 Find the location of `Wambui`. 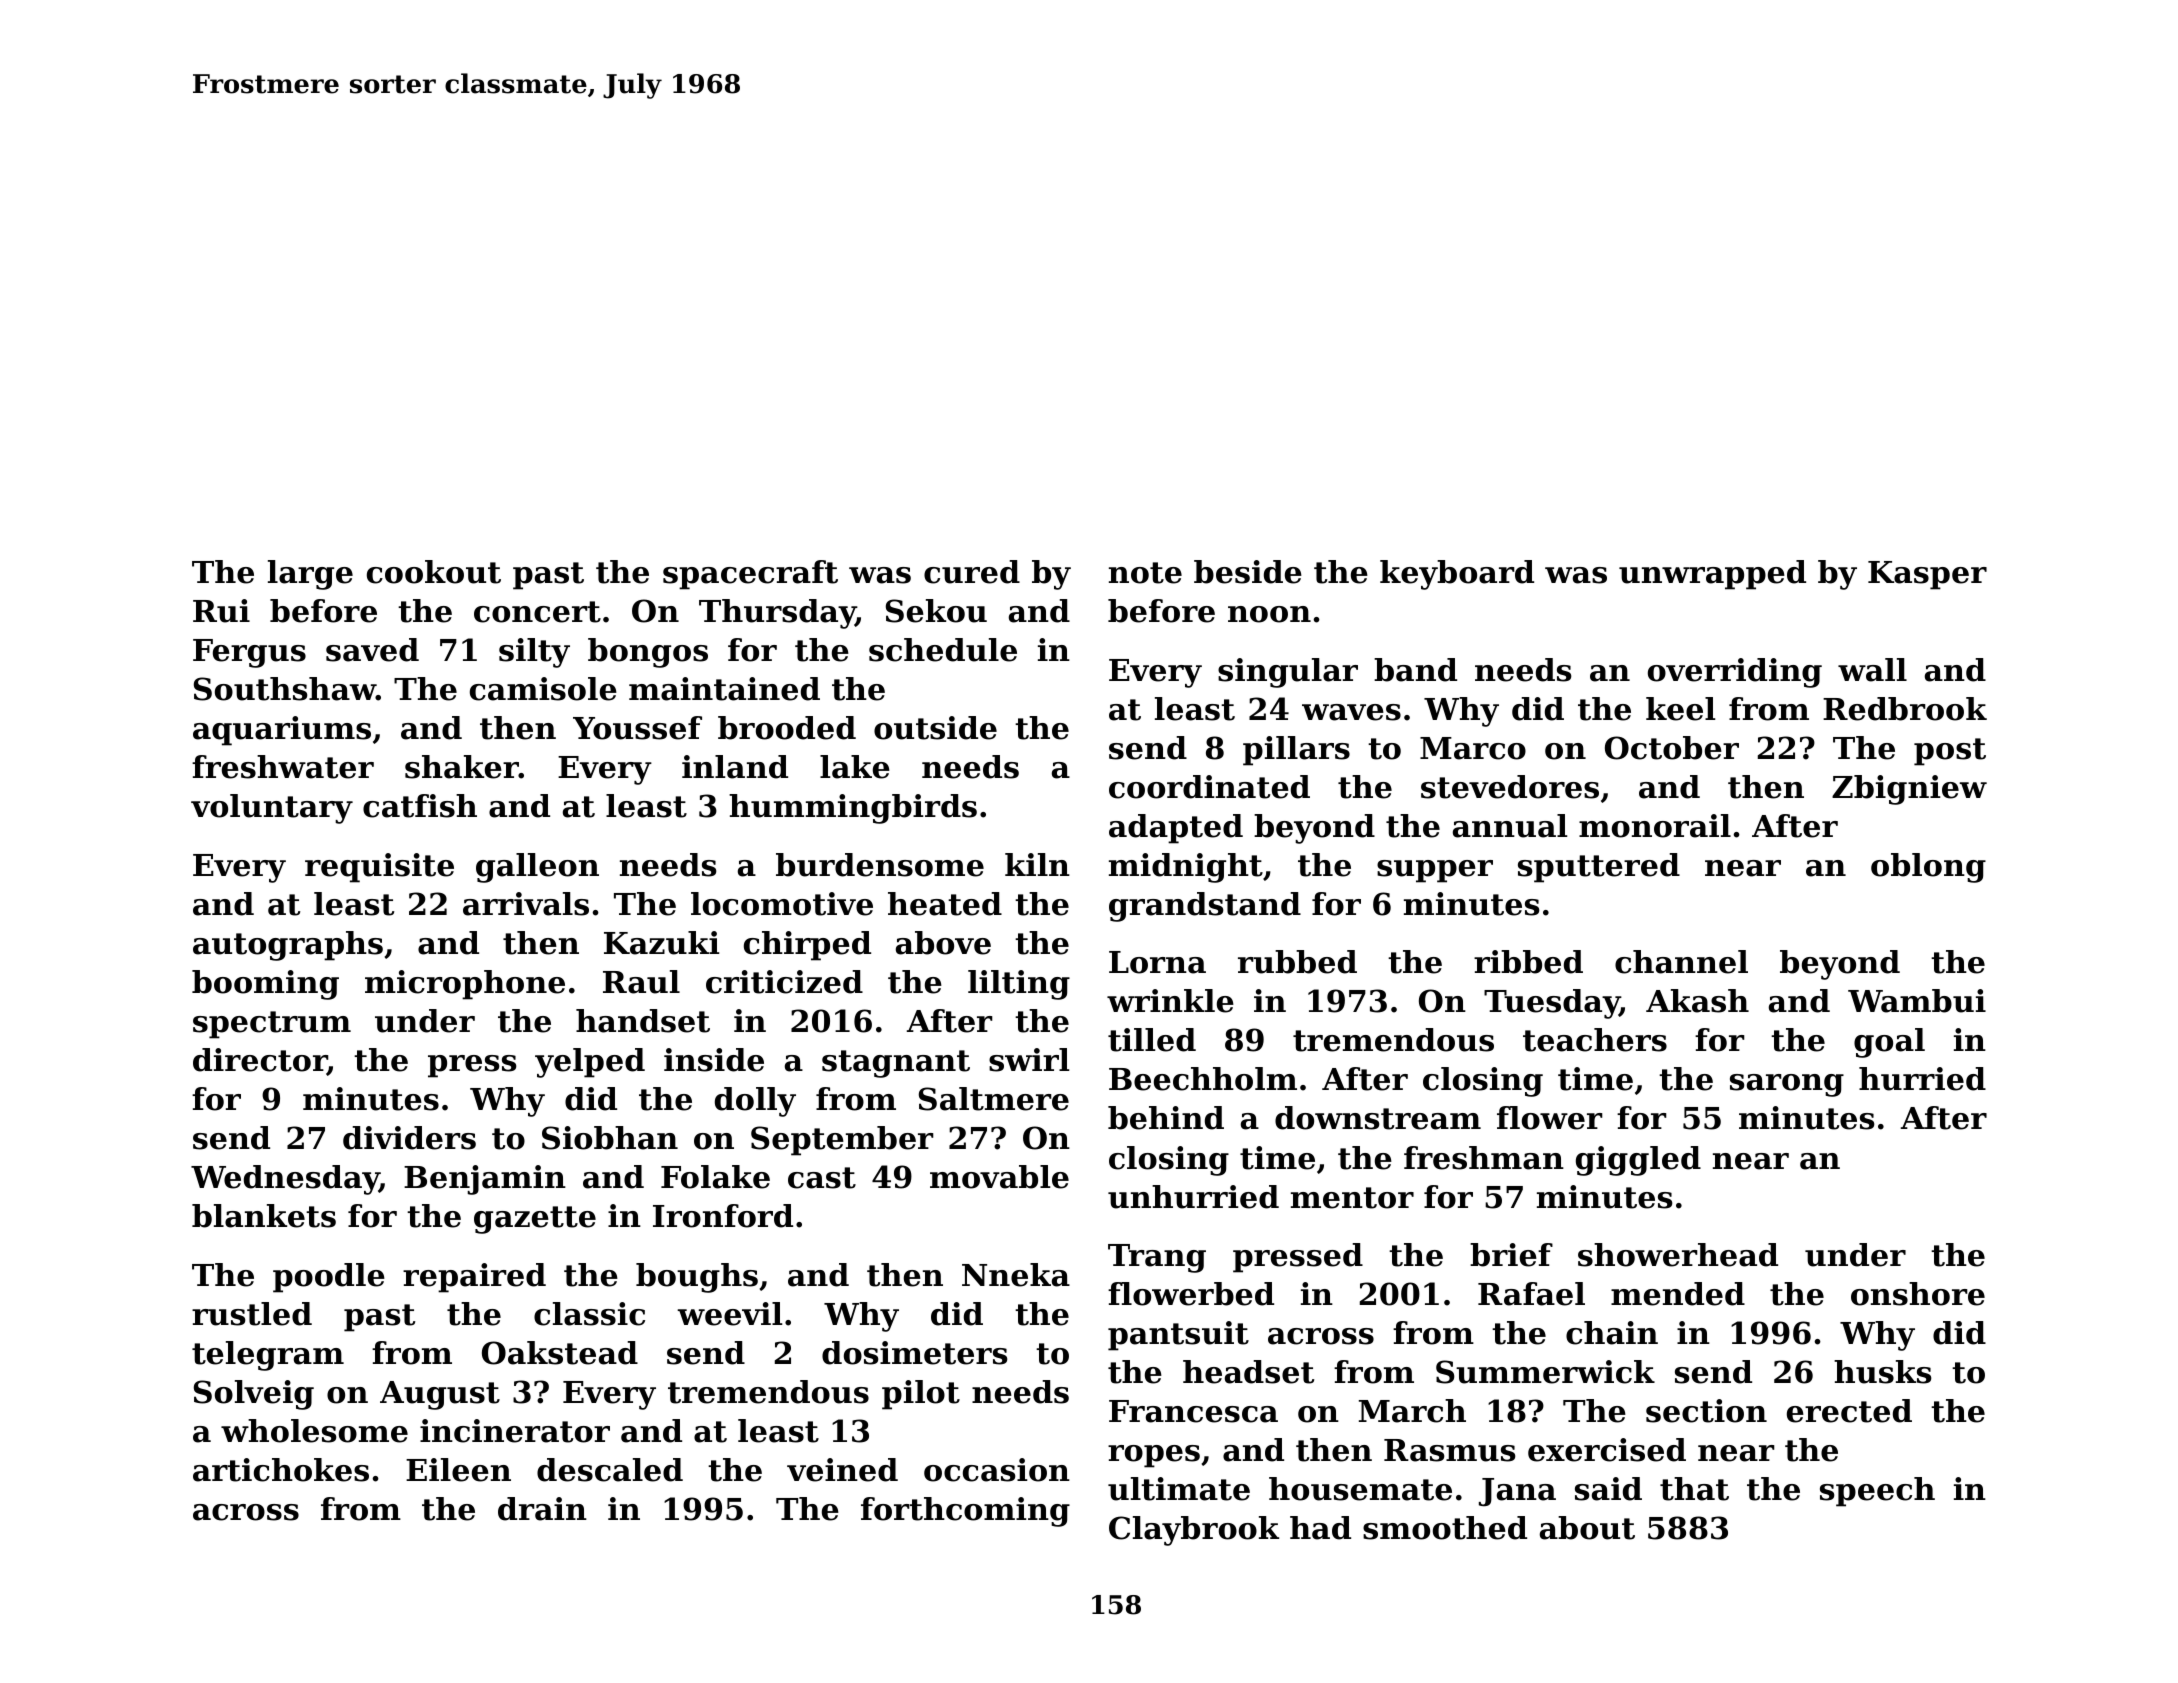

Wambui is located at coordinates (1917, 1001).
